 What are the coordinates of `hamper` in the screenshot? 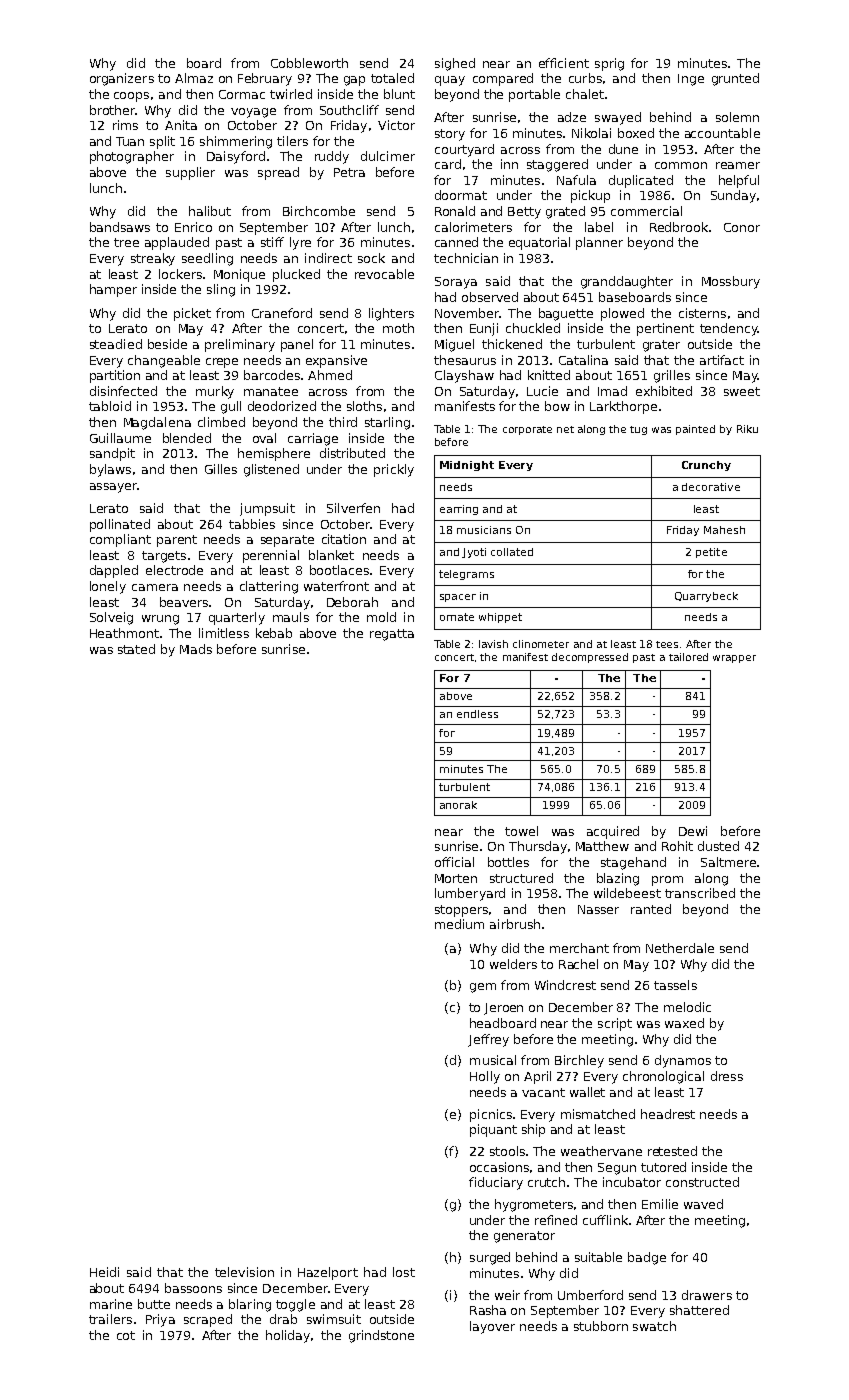 It's located at (113, 290).
